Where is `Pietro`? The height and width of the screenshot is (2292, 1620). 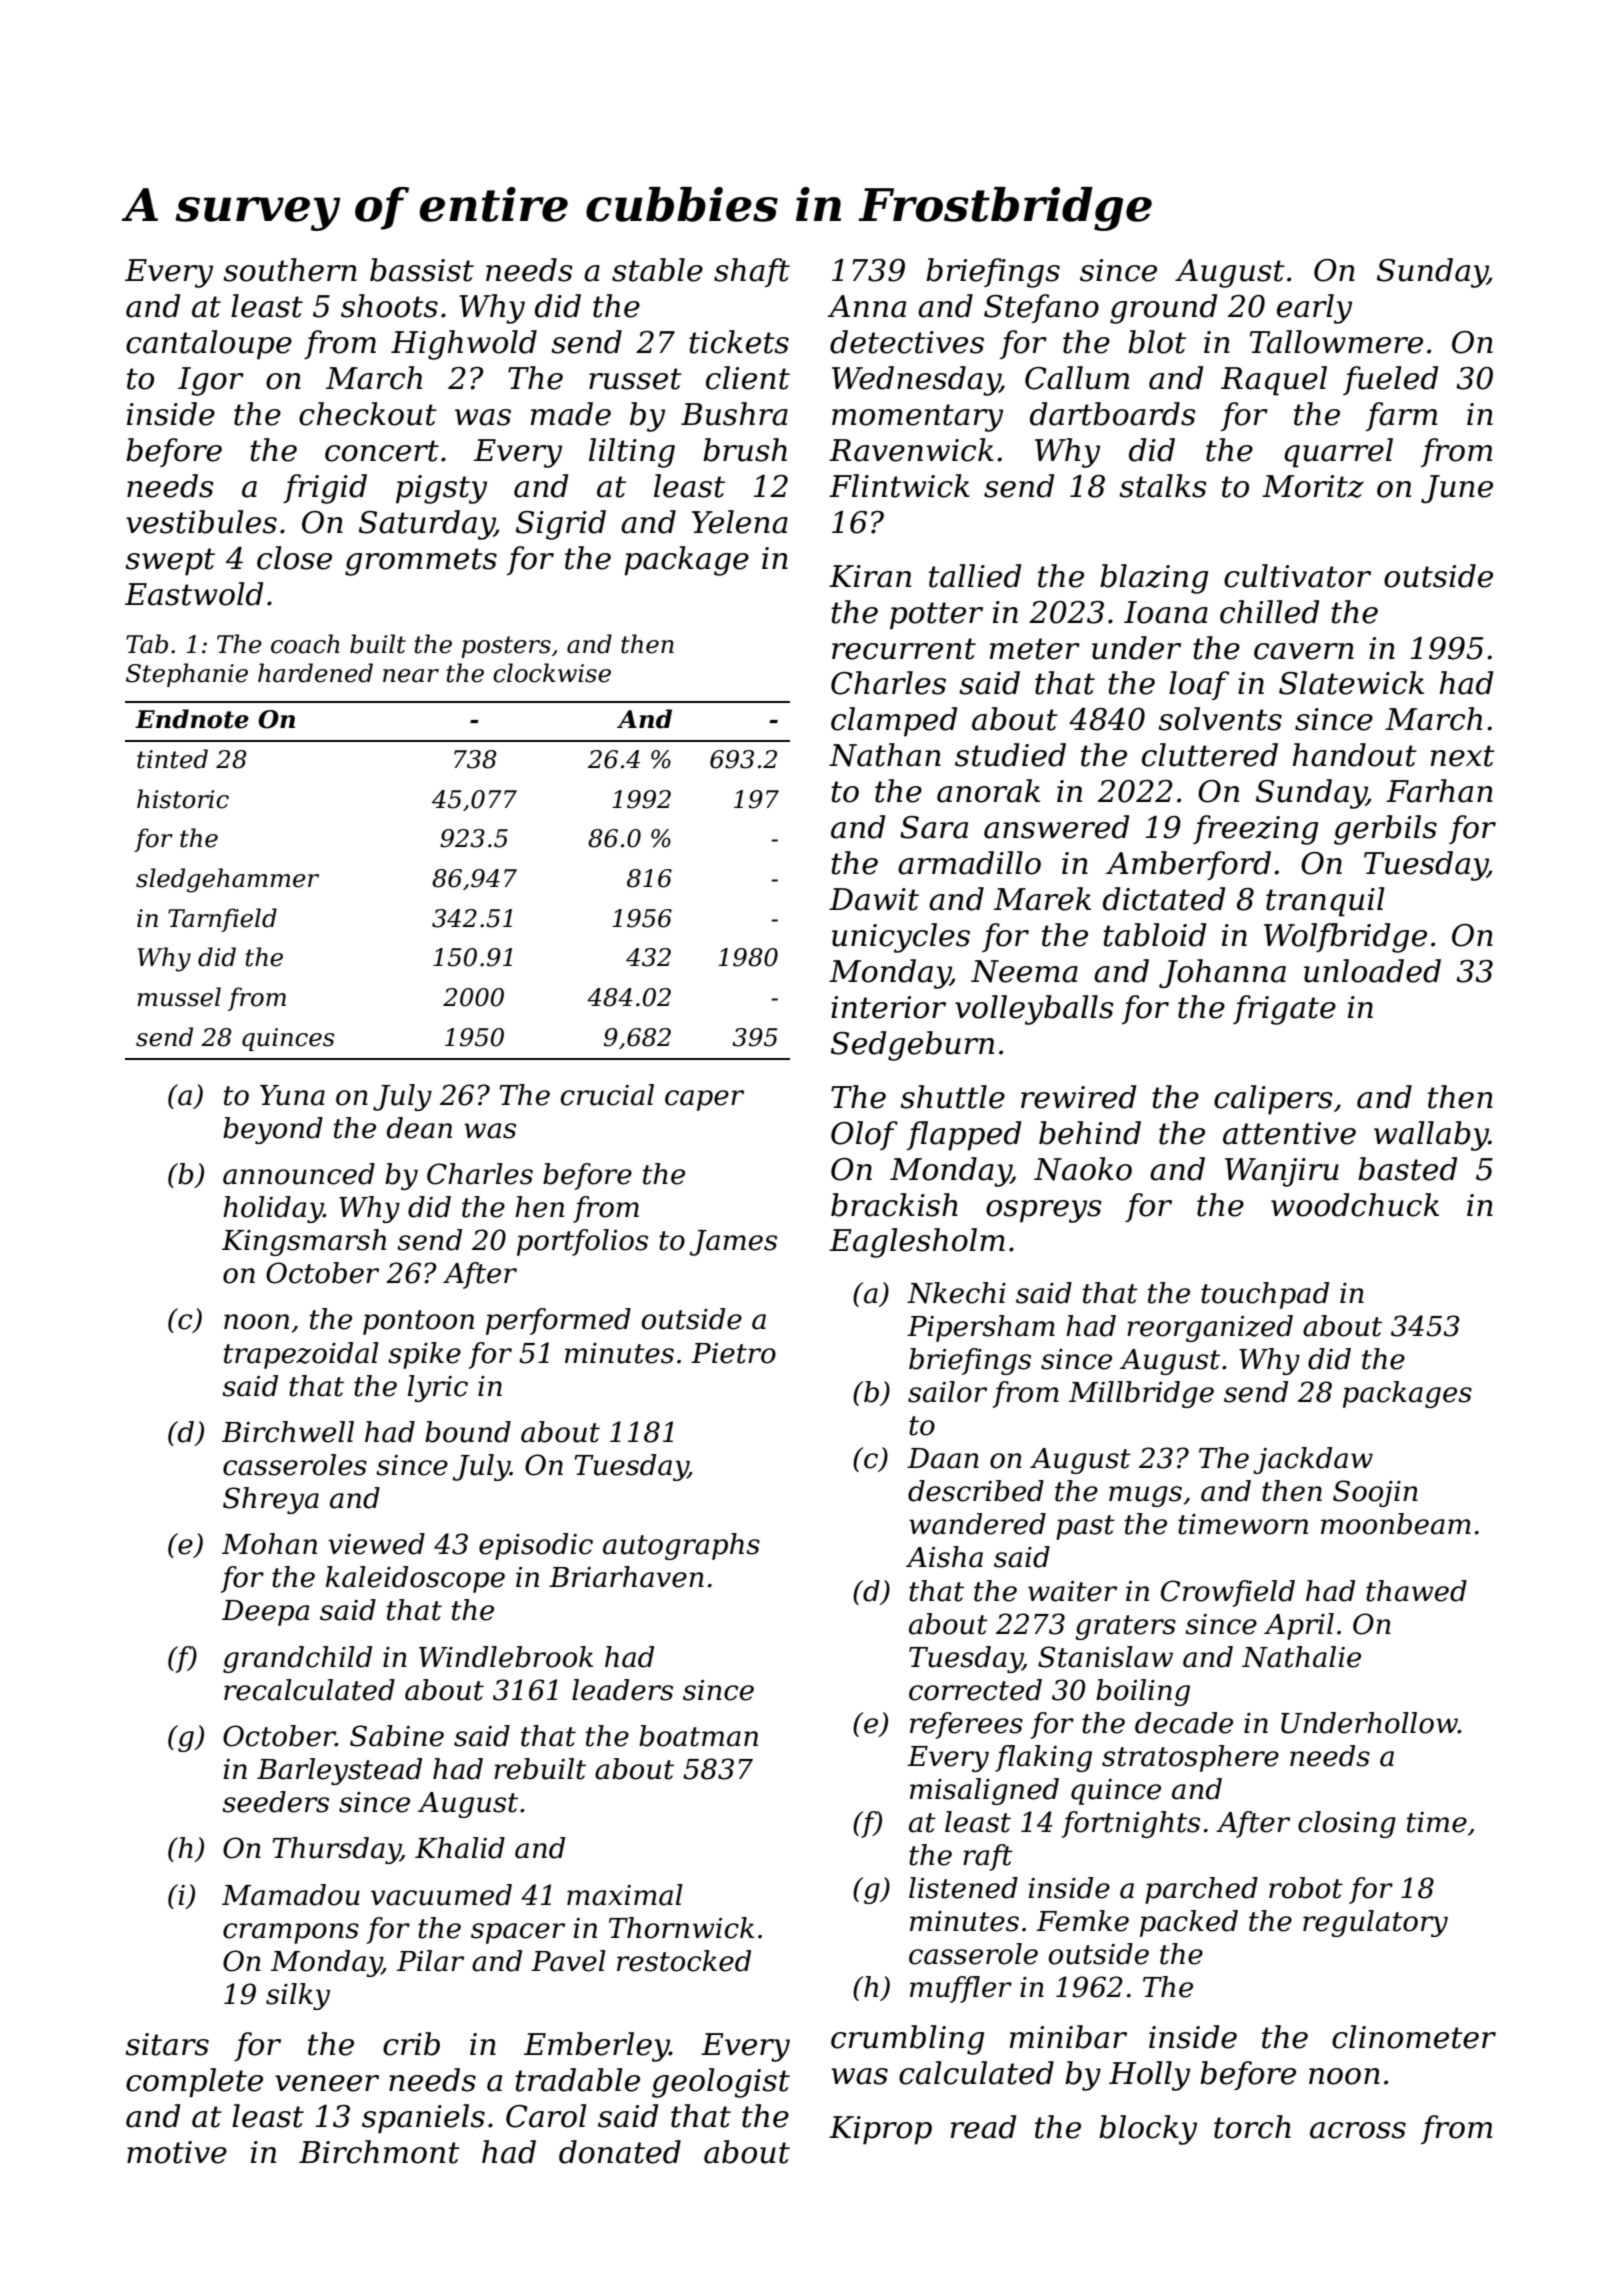
Pietro is located at coordinates (733, 1353).
